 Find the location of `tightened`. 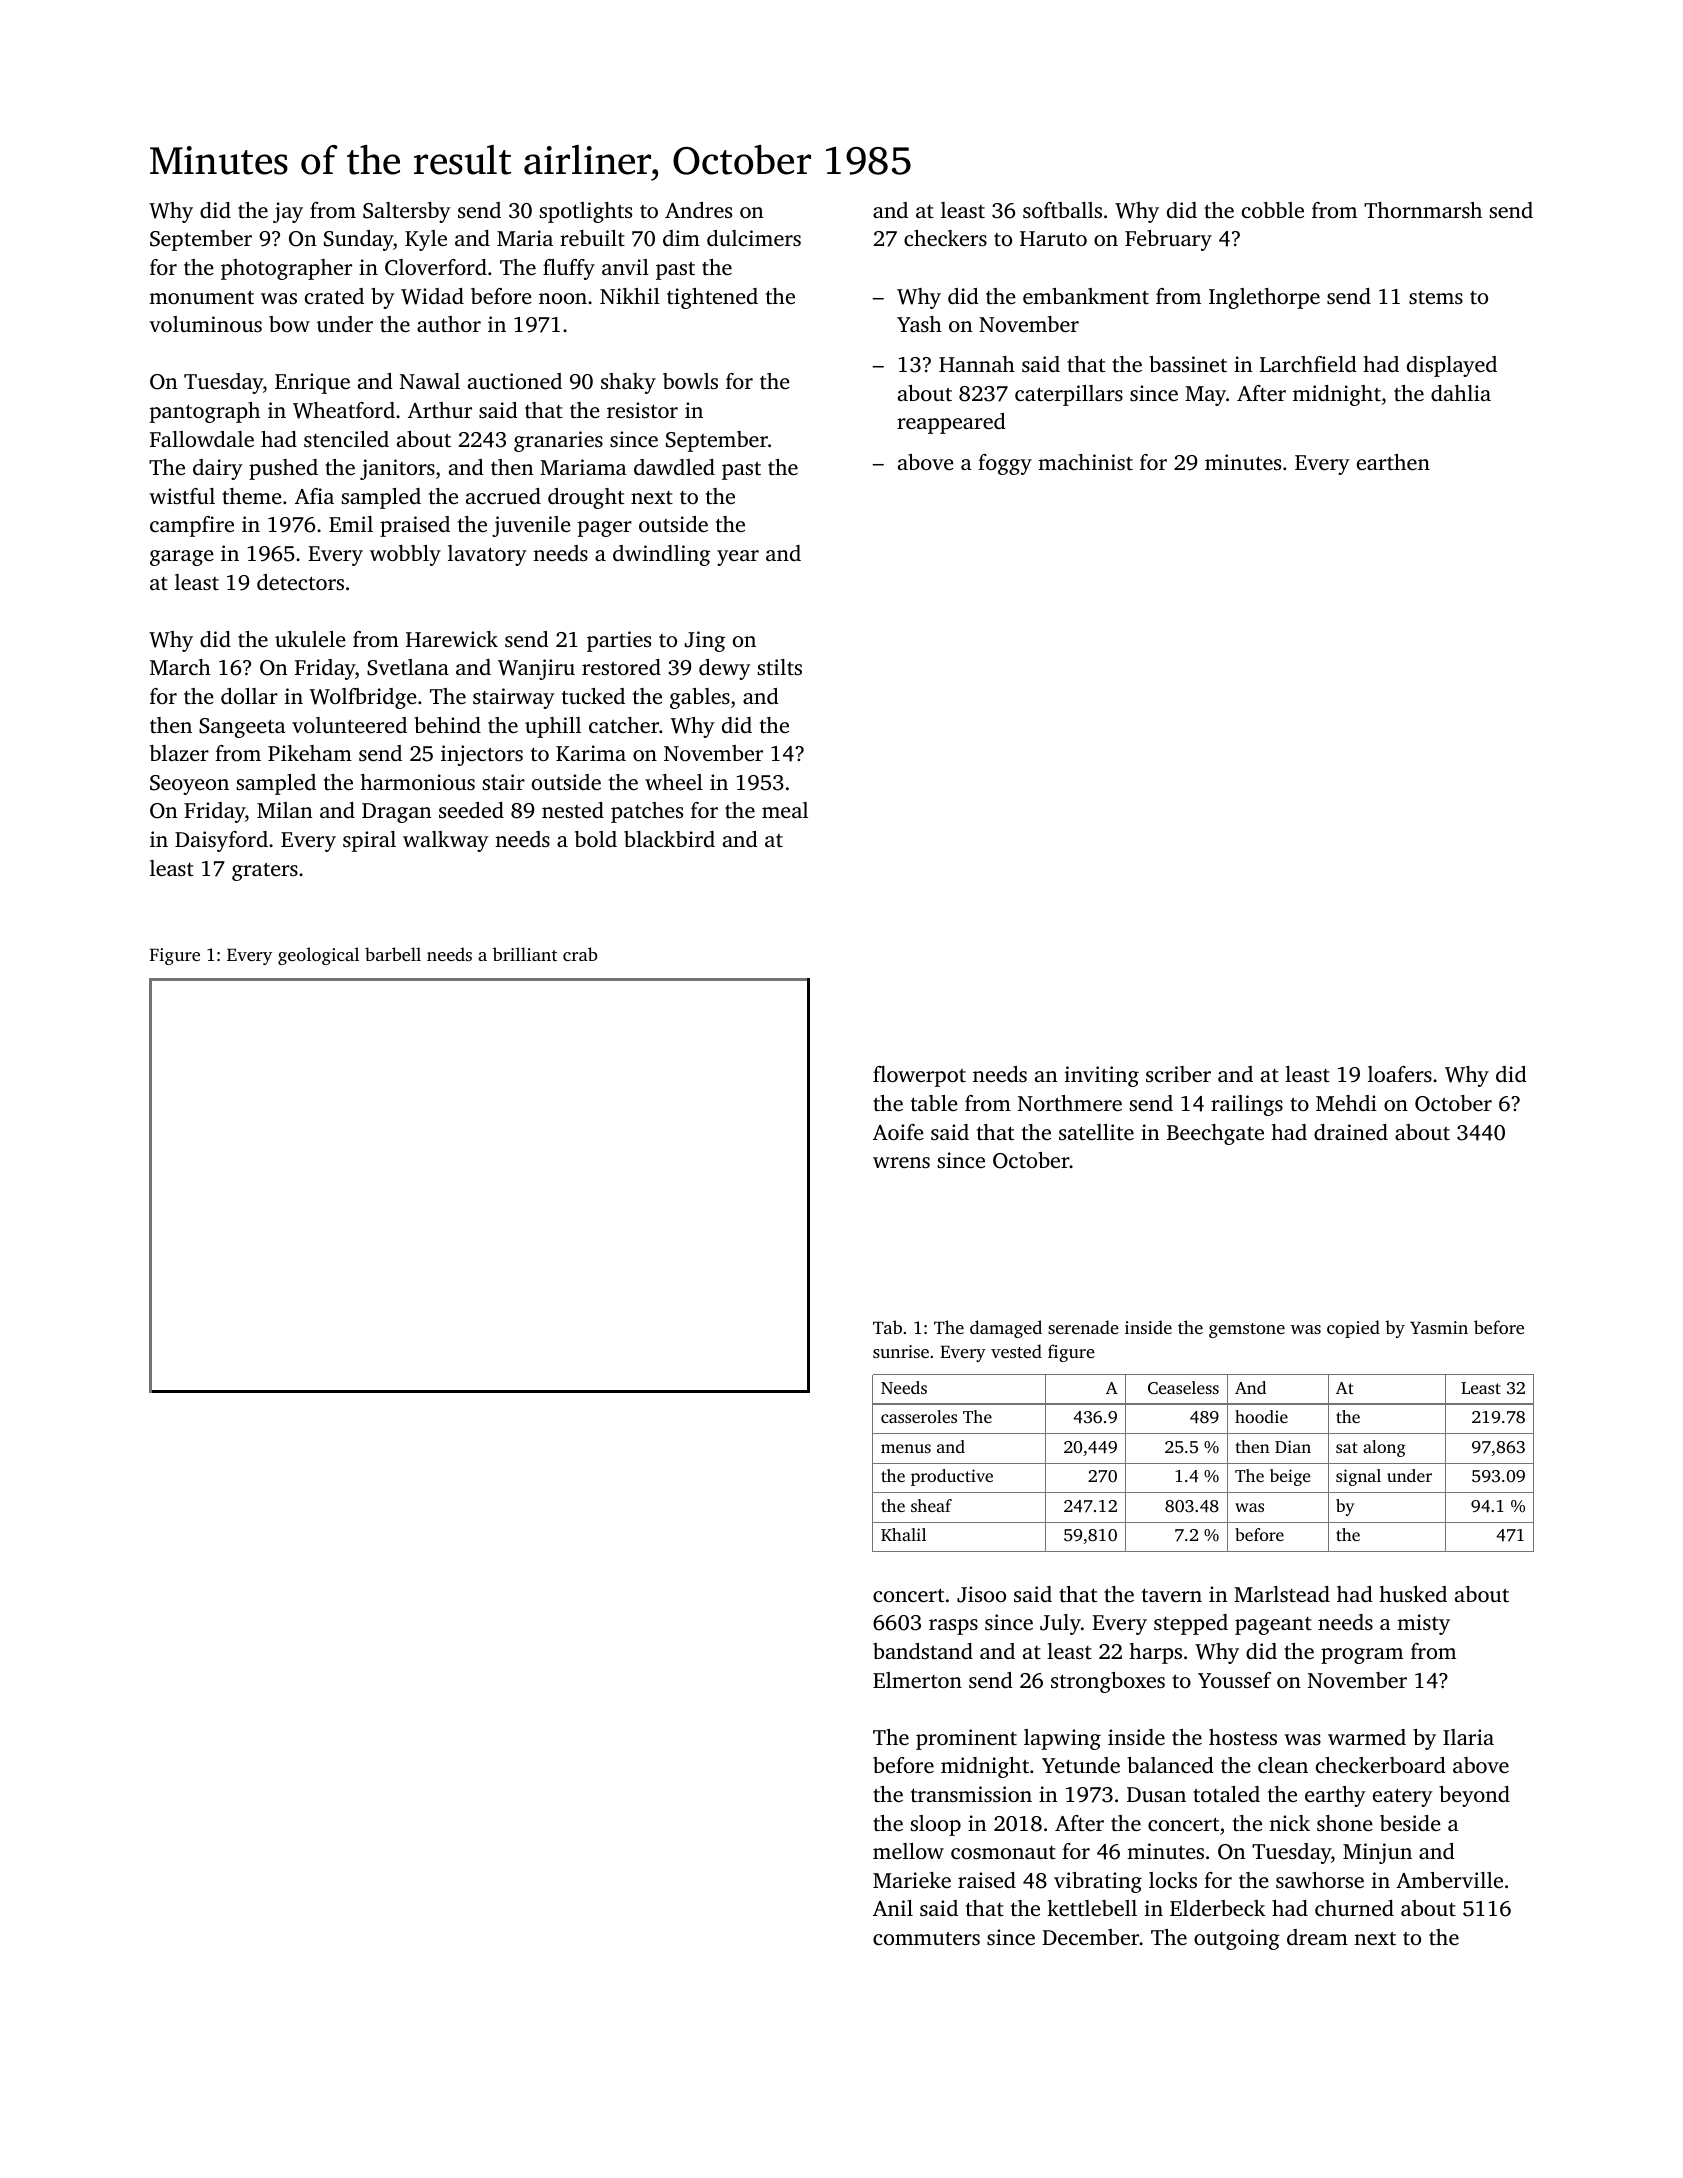

tightened is located at coordinates (712, 298).
